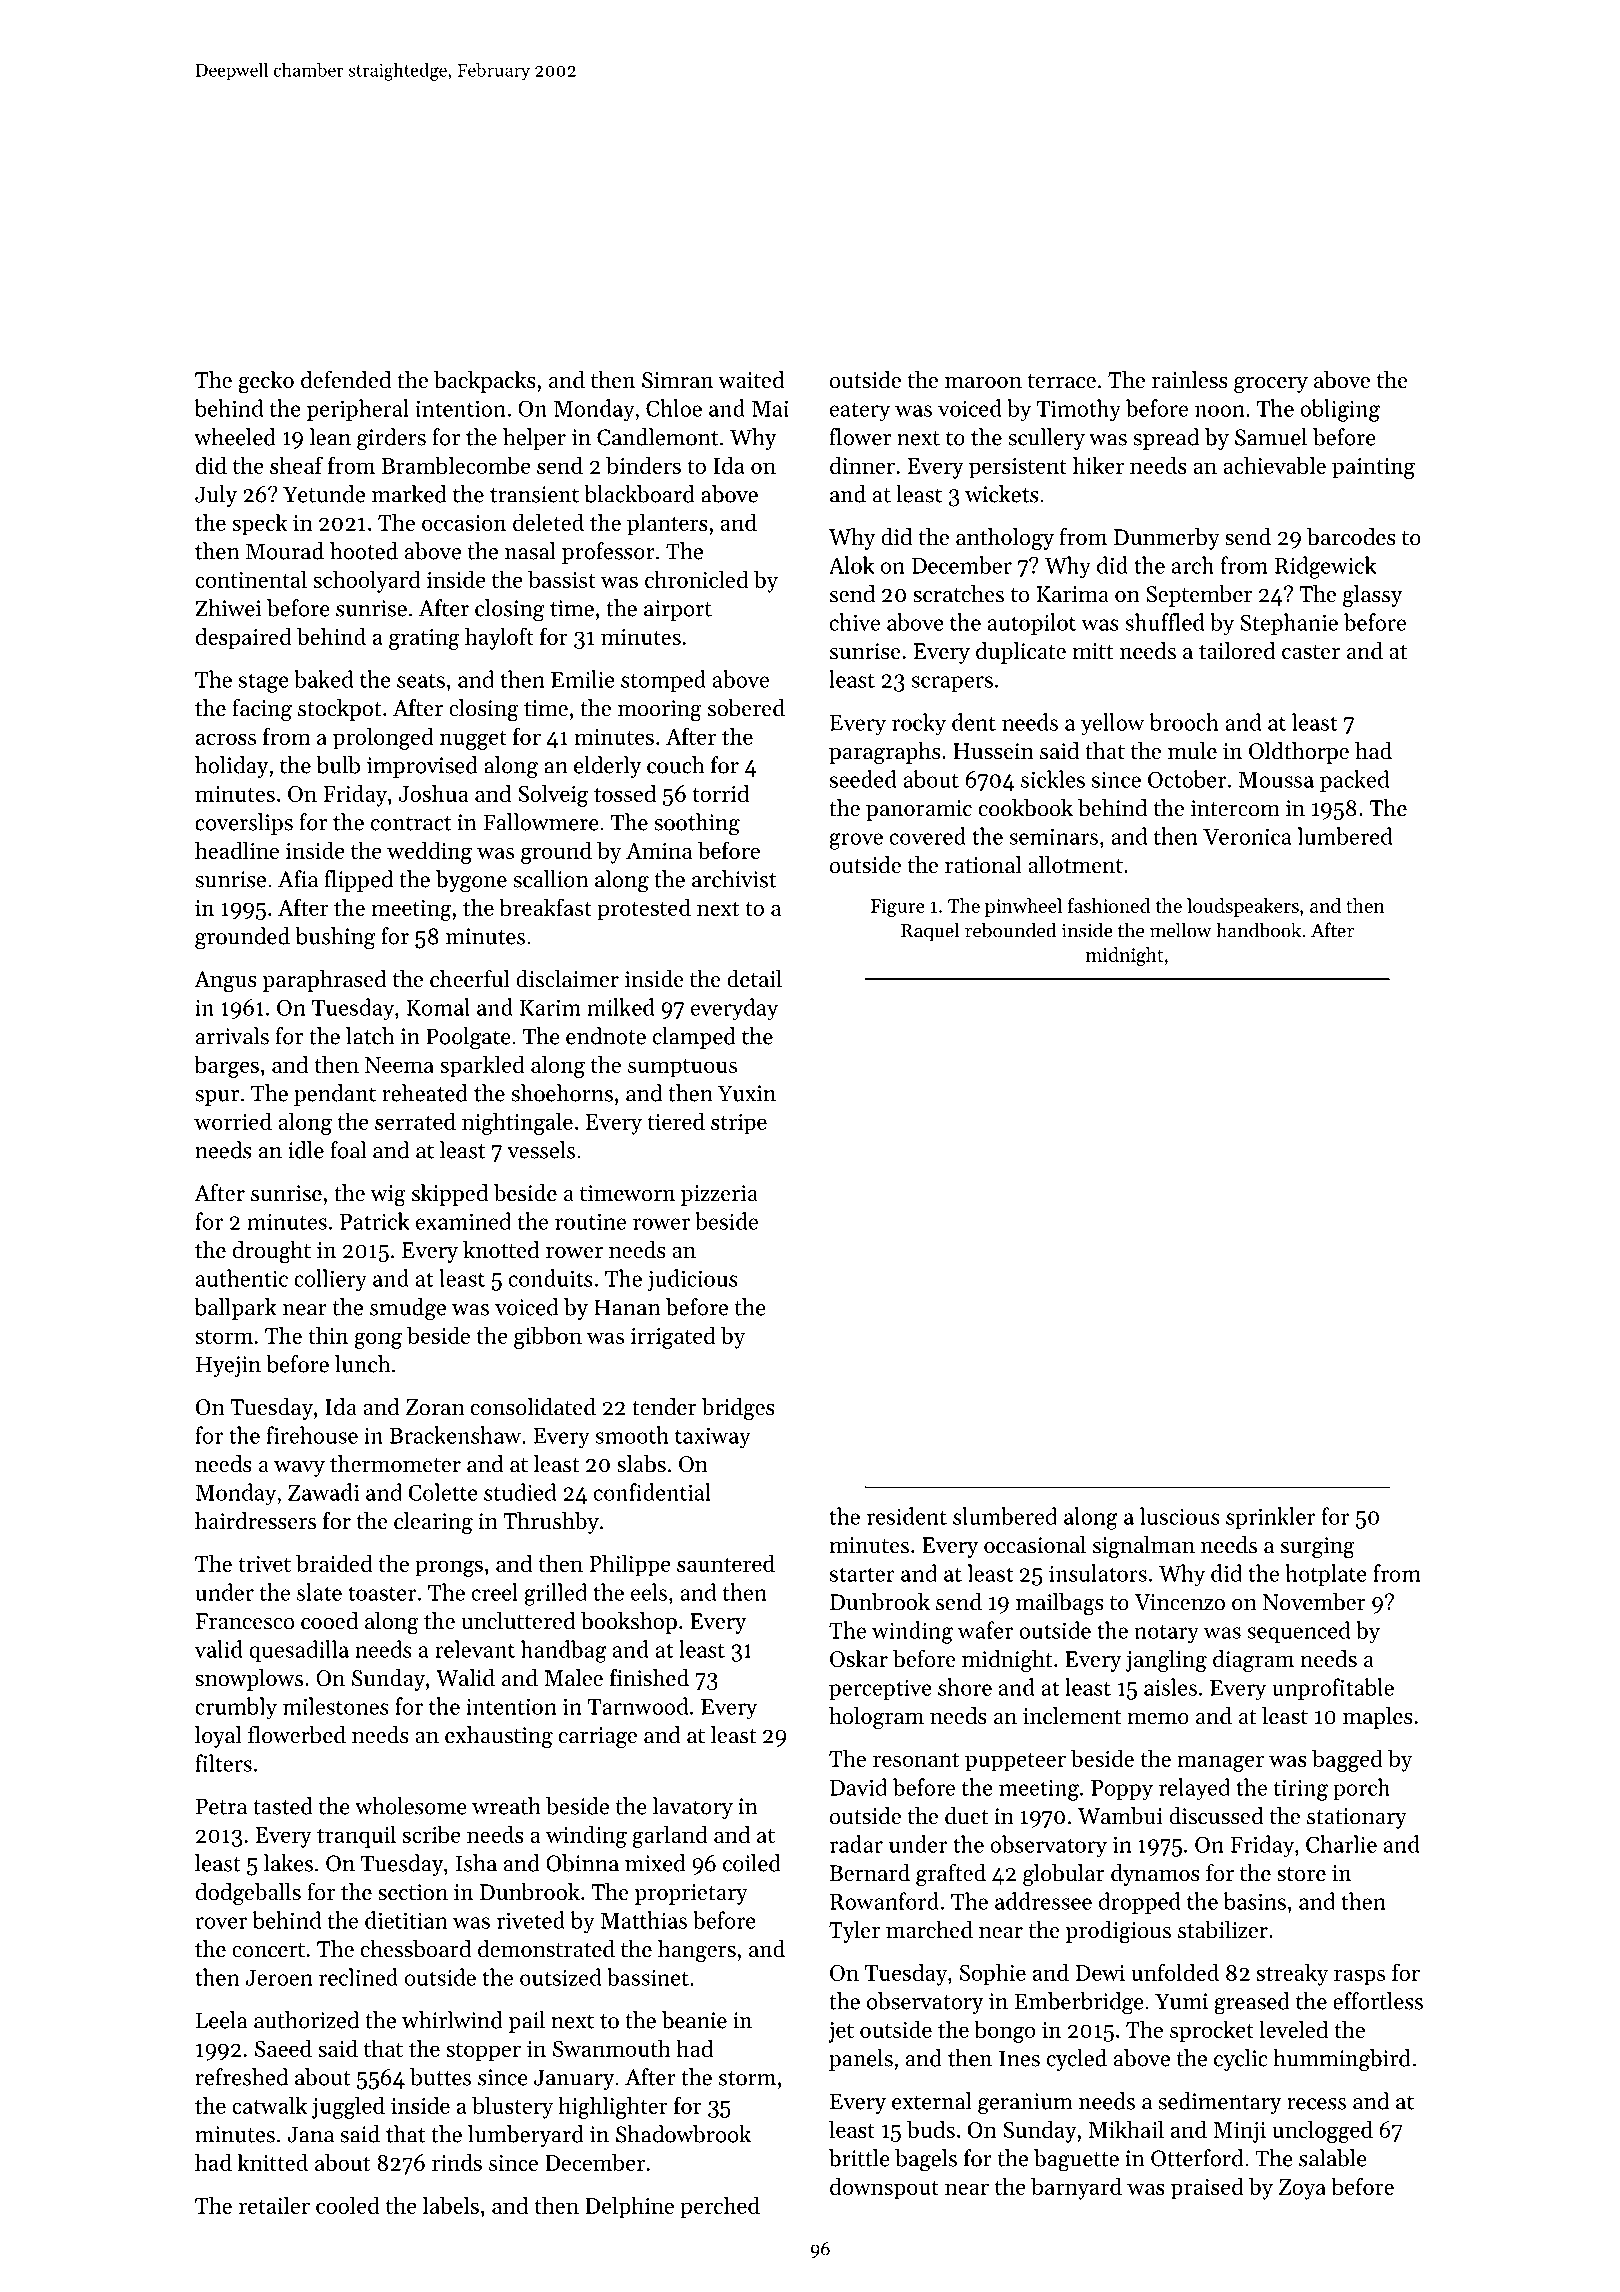  What do you see at coordinates (1340, 410) in the screenshot?
I see `obliging` at bounding box center [1340, 410].
